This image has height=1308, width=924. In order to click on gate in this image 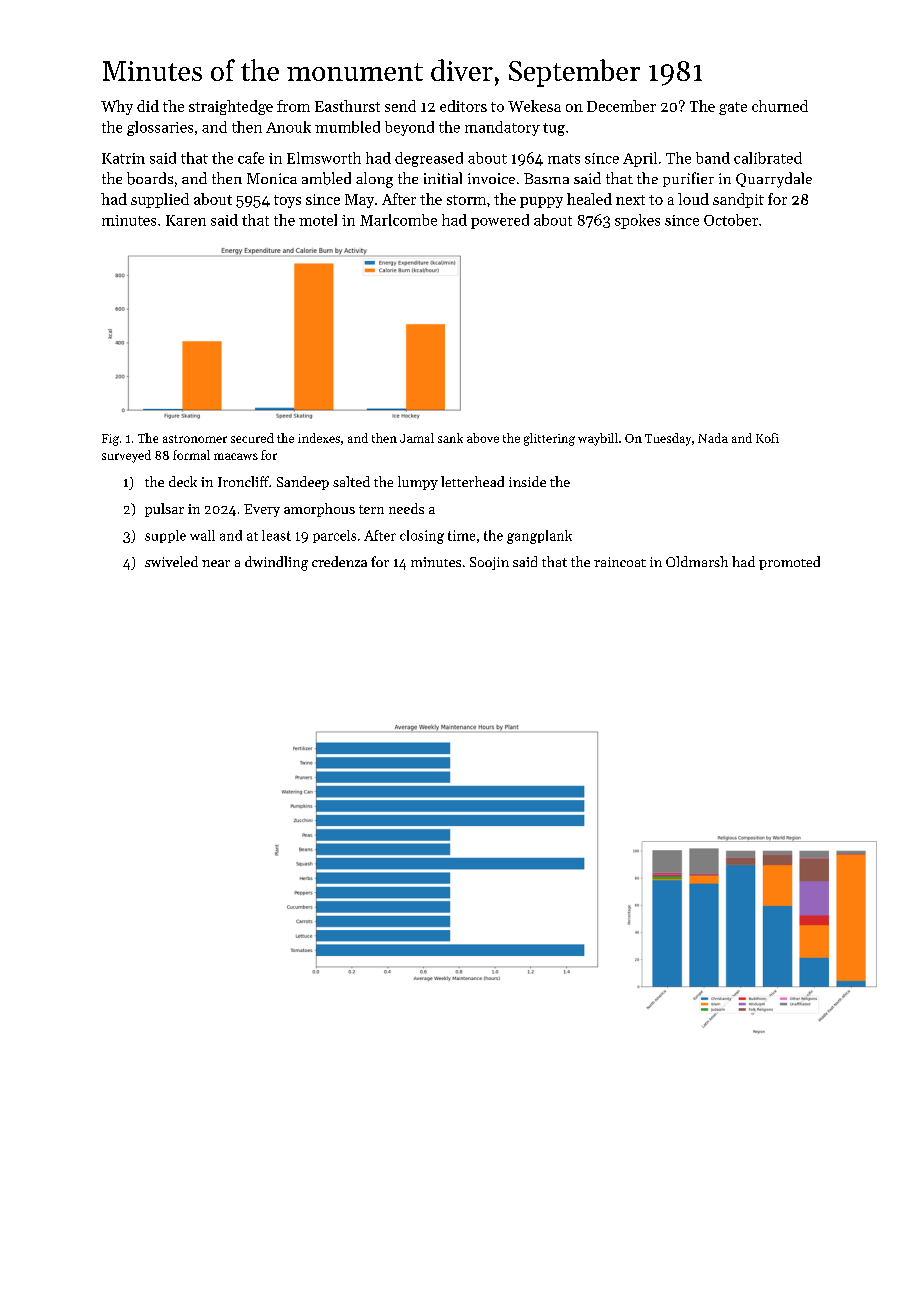, I will do `click(733, 108)`.
